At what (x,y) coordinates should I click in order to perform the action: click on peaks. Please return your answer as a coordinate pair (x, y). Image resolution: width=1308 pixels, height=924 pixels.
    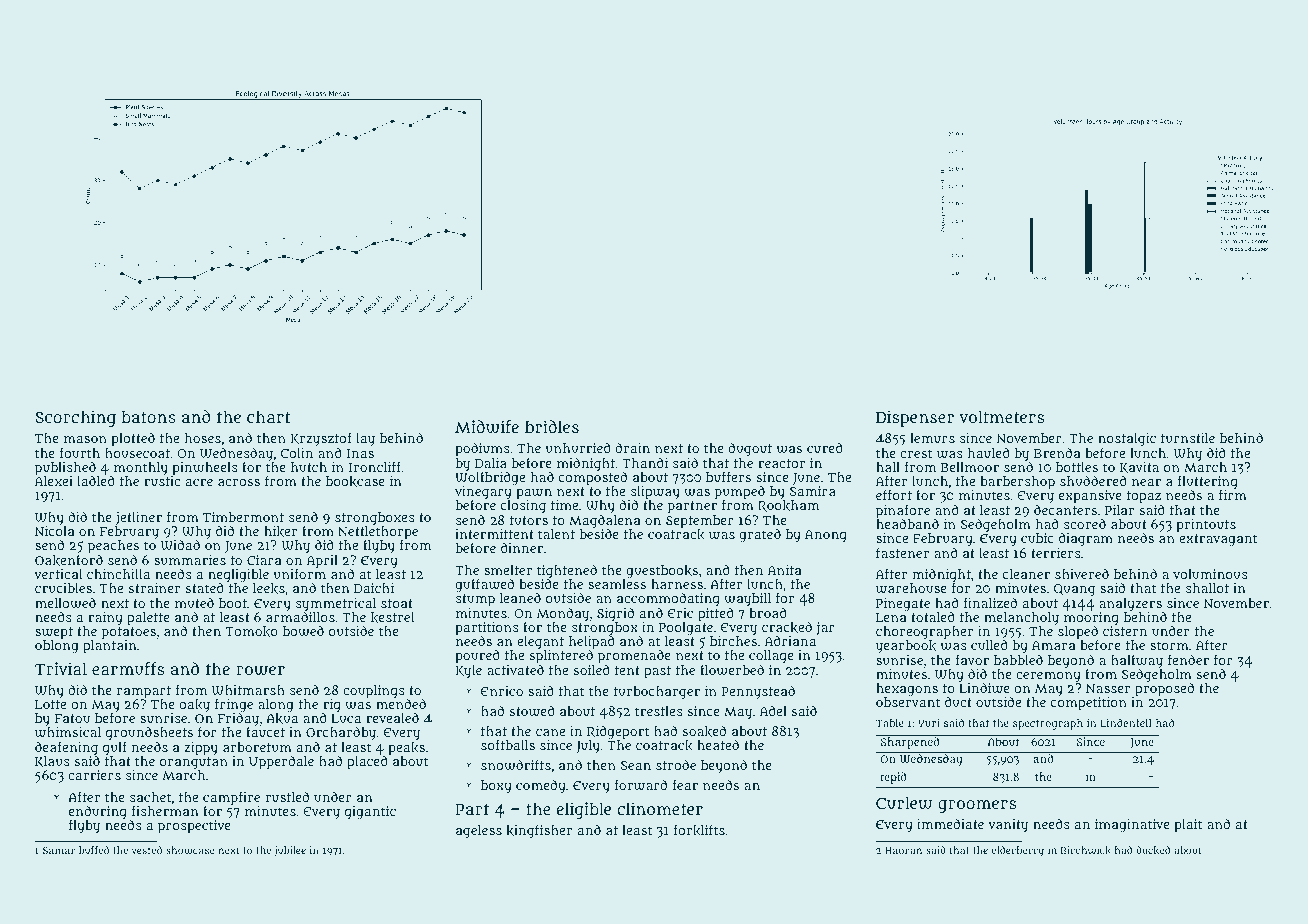
    Looking at the image, I should click on (406, 749).
